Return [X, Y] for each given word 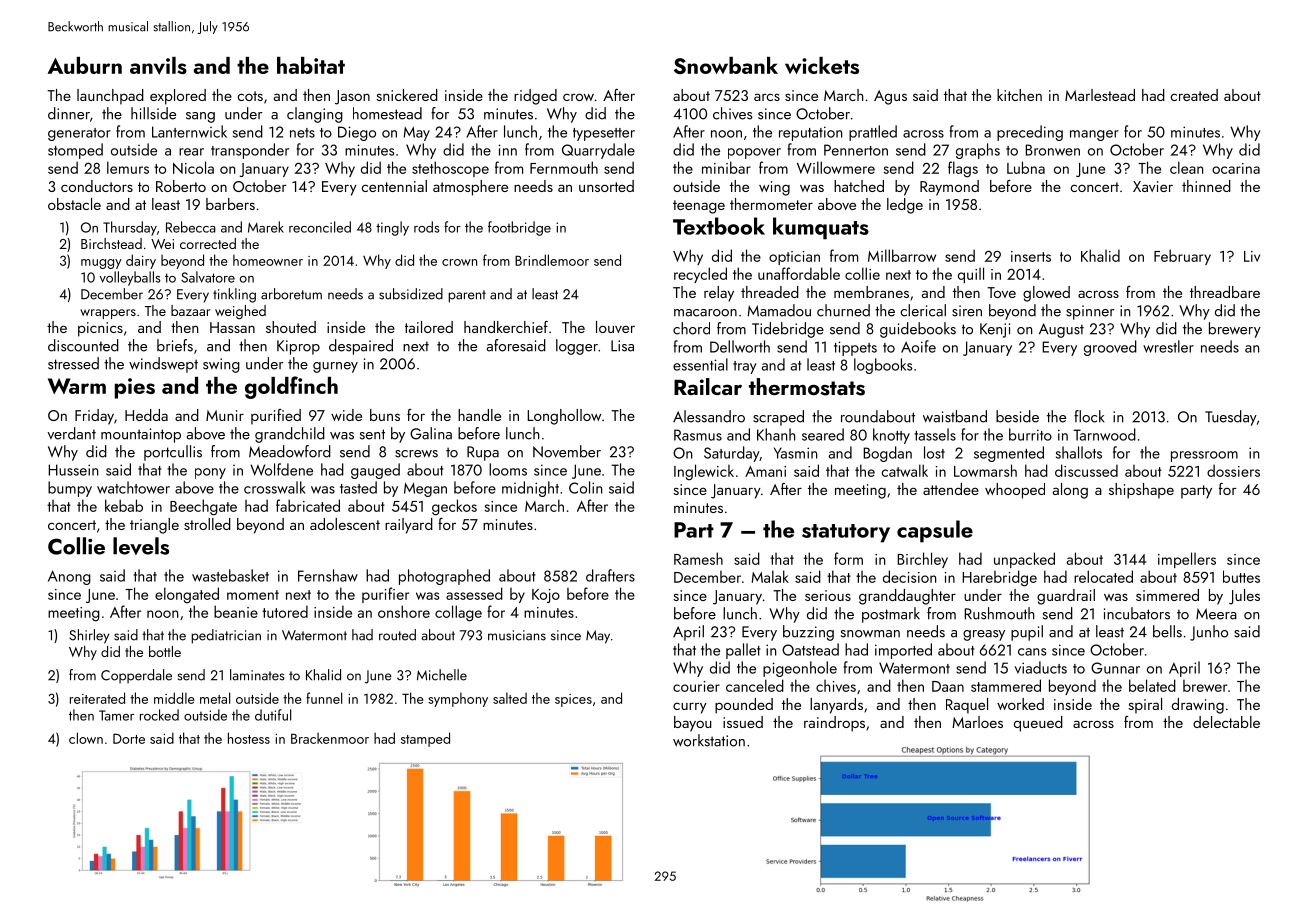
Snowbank [726, 65]
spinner [1090, 312]
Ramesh [698, 558]
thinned [1206, 186]
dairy [141, 261]
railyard [409, 526]
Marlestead [1100, 95]
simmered [1167, 595]
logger [577, 347]
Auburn [85, 65]
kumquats [821, 228]
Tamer [116, 715]
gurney [335, 367]
